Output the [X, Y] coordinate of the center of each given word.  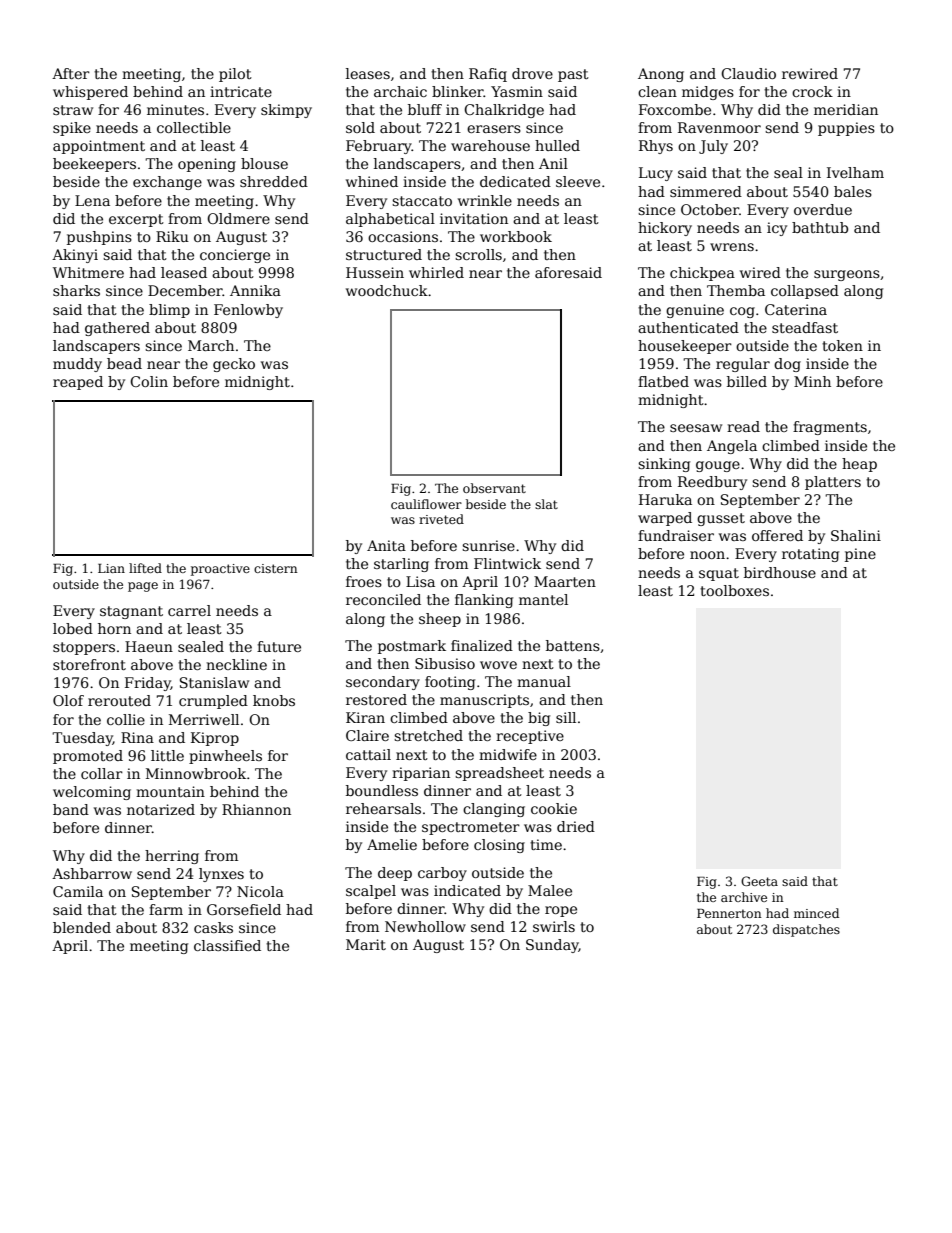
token [842, 345]
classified [227, 945]
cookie [554, 808]
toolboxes [734, 590]
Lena [92, 200]
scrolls [478, 254]
